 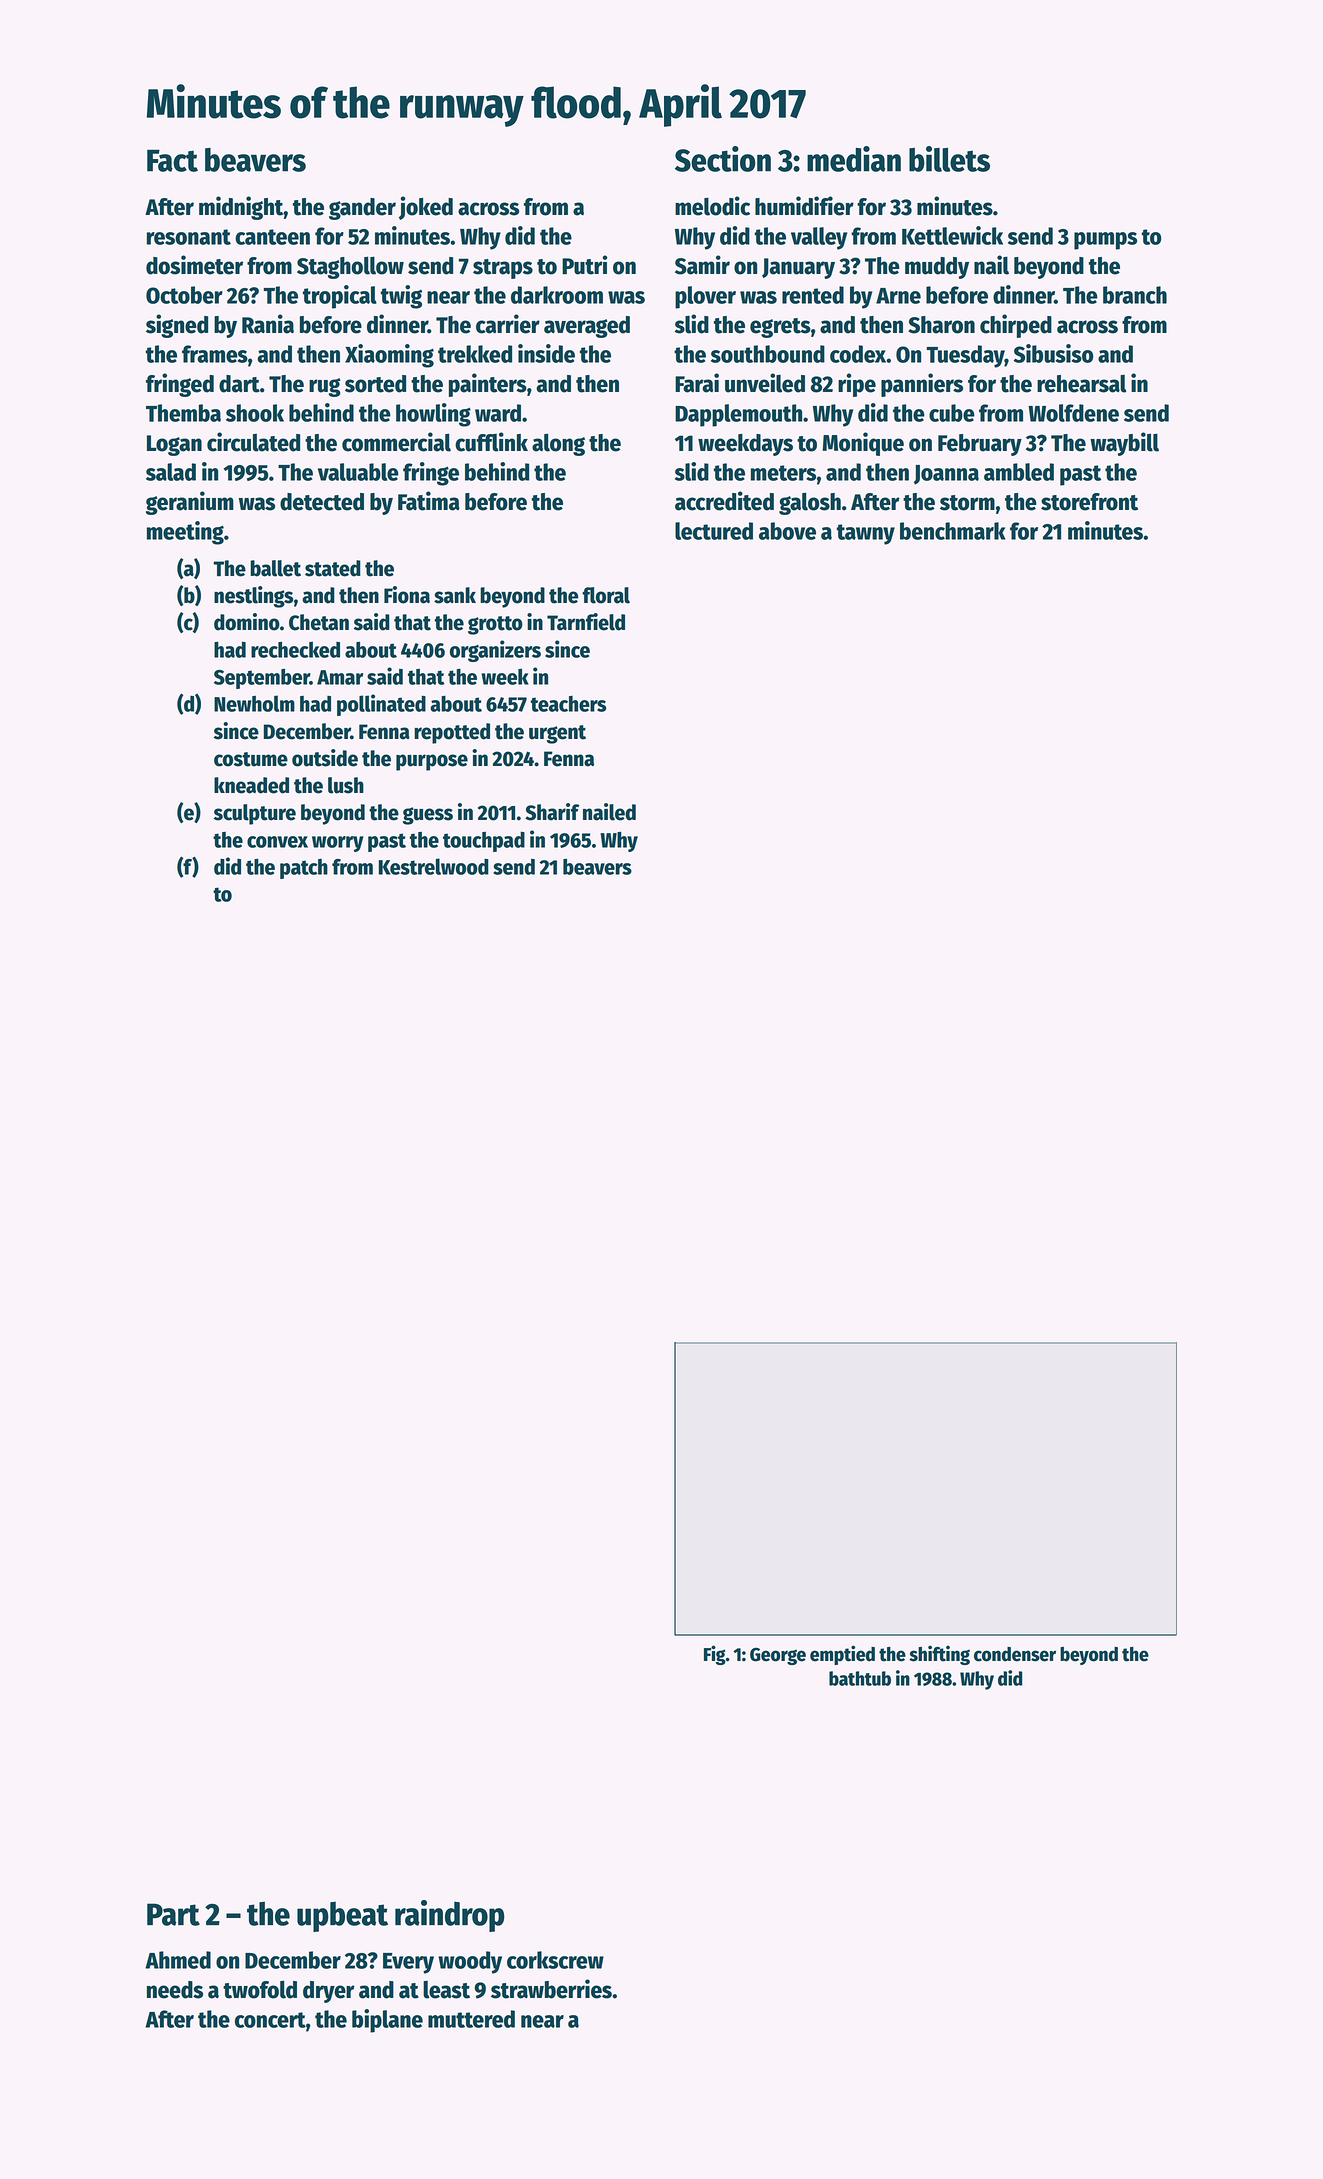 What do you see at coordinates (322, 502) in the screenshot?
I see `detected` at bounding box center [322, 502].
